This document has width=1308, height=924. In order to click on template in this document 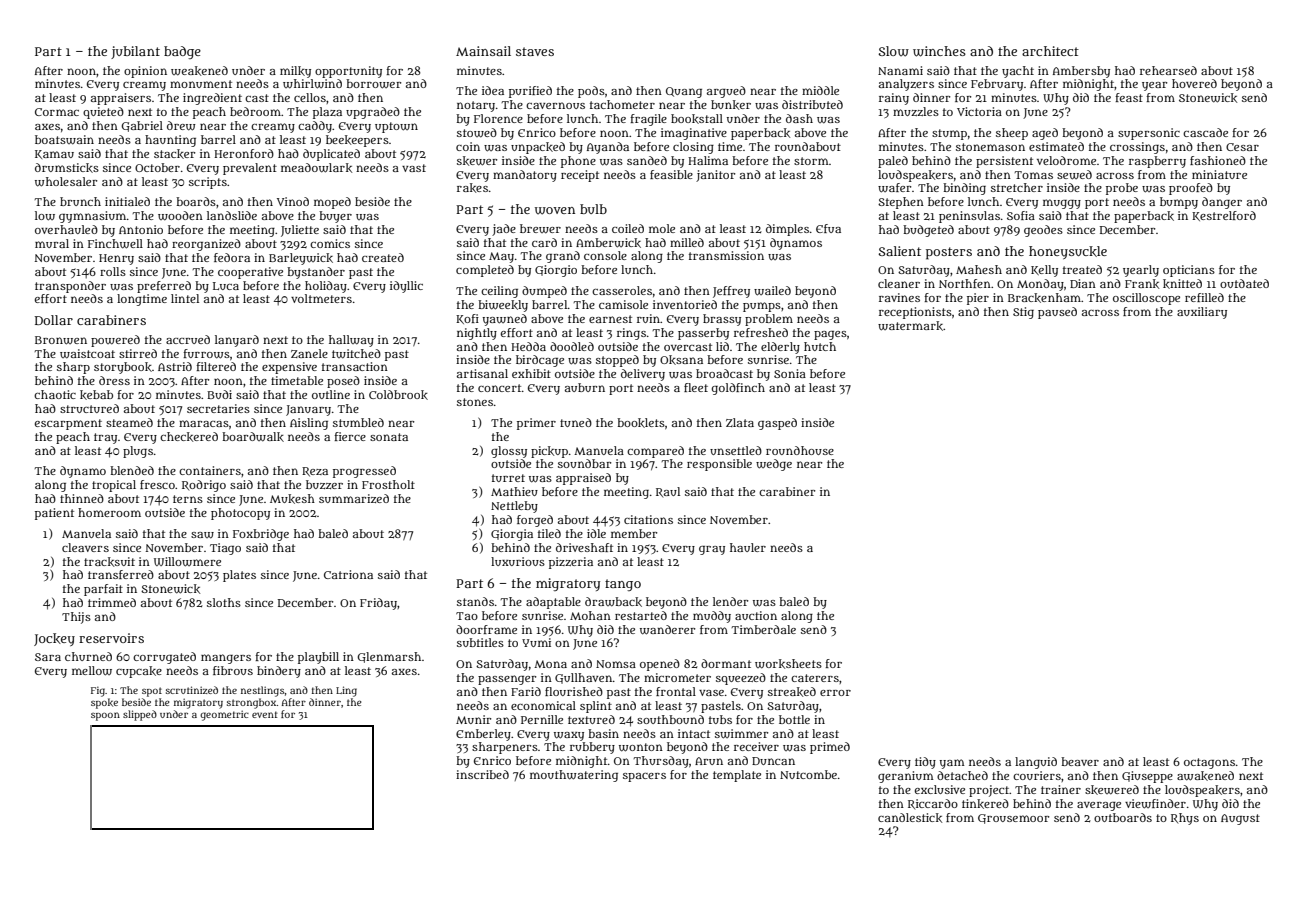, I will do `click(737, 776)`.
